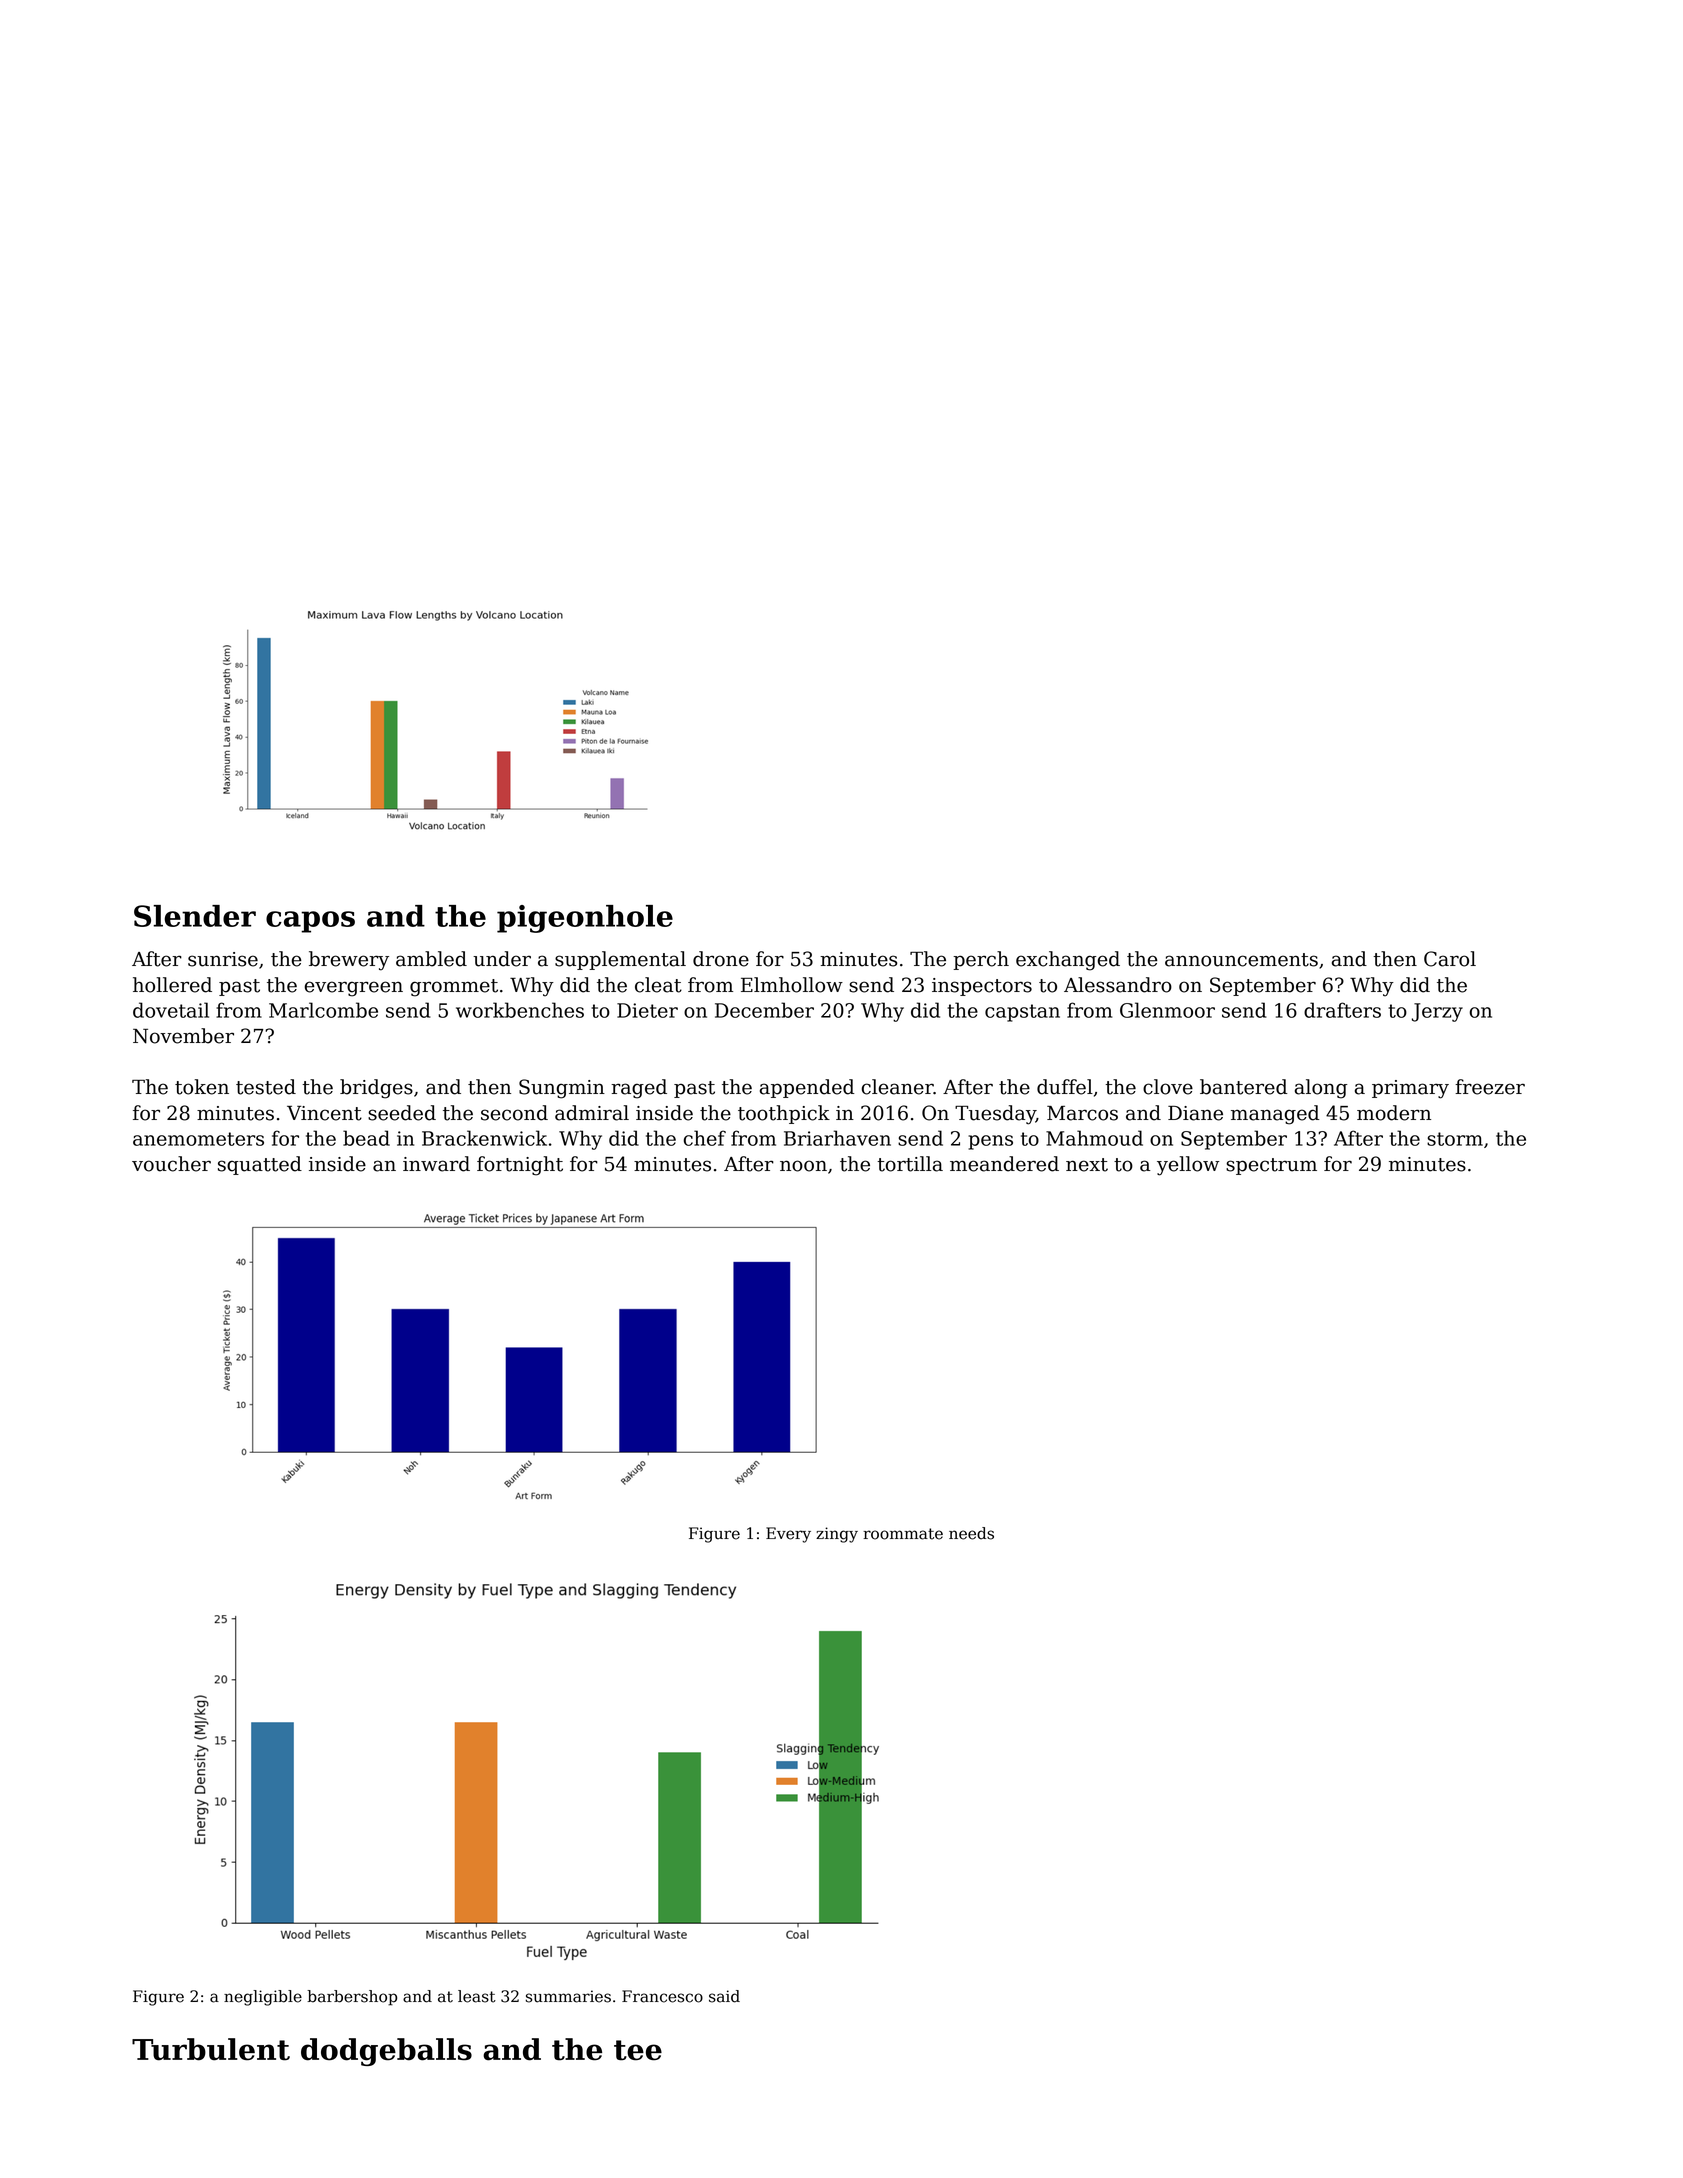 The height and width of the page is (2178, 1683). I want to click on said, so click(724, 1996).
